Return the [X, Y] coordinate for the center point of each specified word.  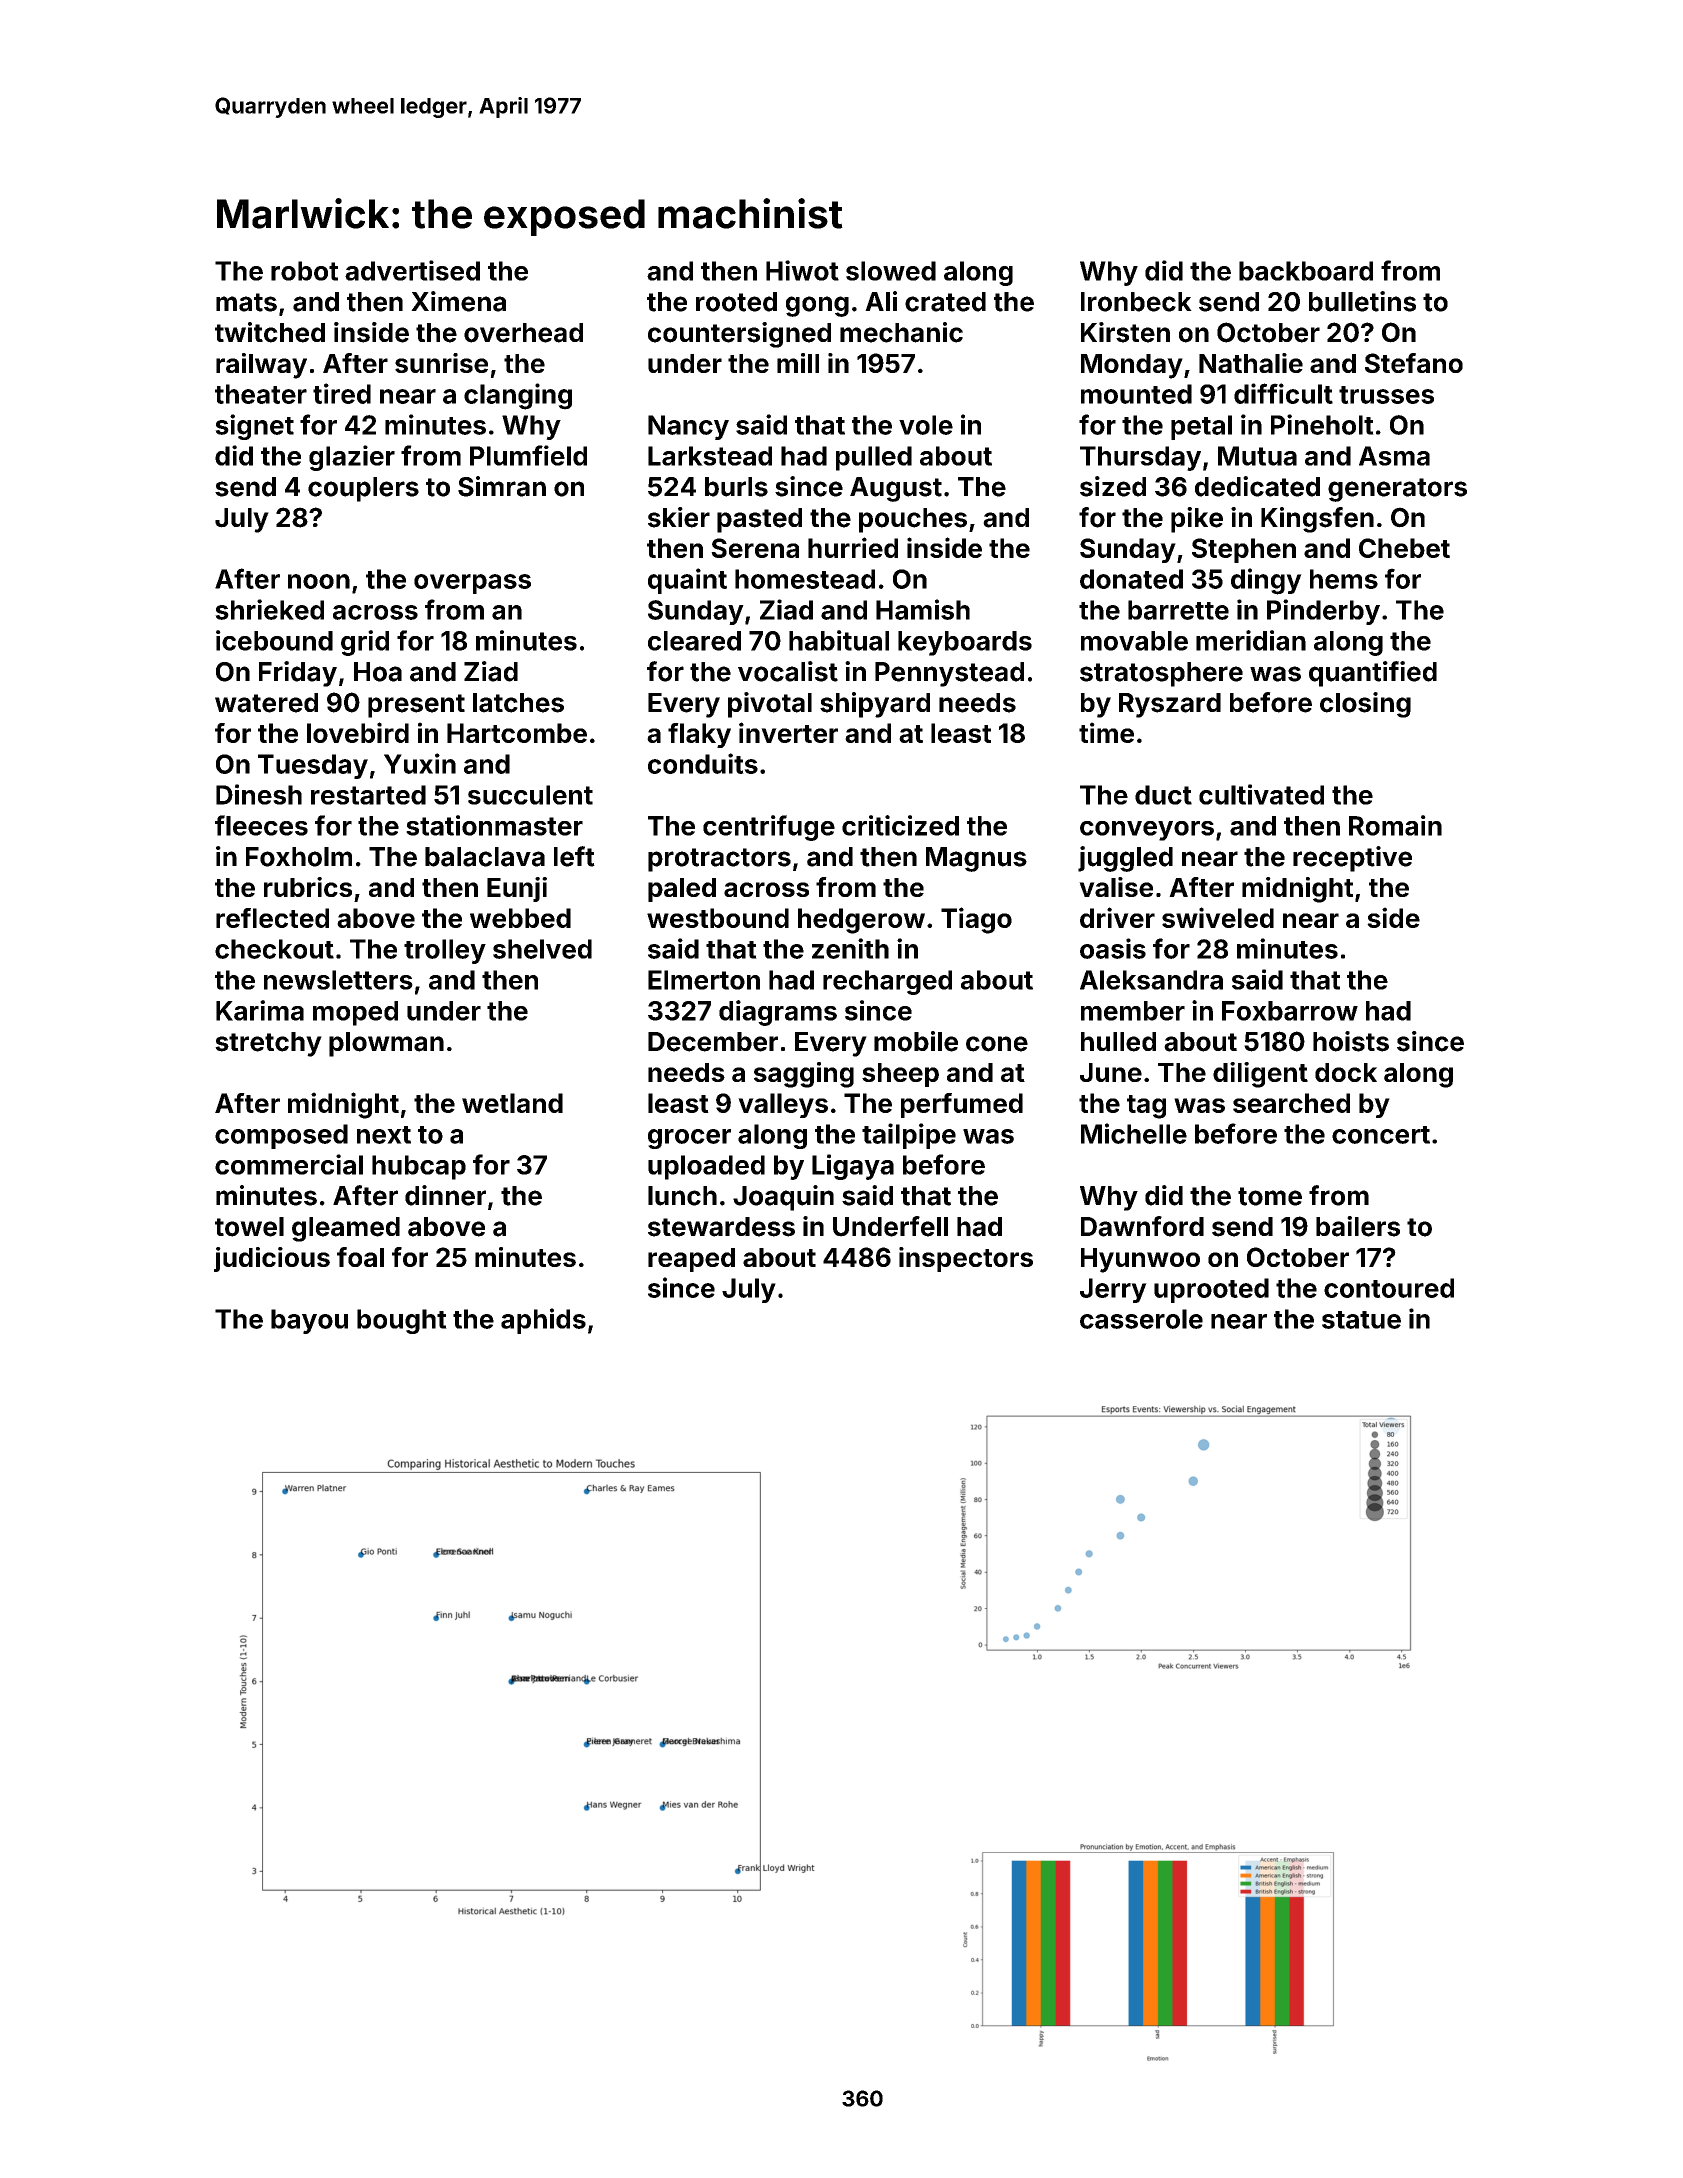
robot [304, 271]
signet [254, 427]
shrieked [269, 609]
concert [1381, 1135]
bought [402, 1321]
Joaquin [783, 1198]
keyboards [965, 643]
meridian [1251, 640]
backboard [1306, 271]
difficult [1283, 393]
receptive [1352, 859]
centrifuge [769, 828]
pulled [874, 458]
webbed [520, 918]
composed [281, 1136]
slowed [891, 271]
